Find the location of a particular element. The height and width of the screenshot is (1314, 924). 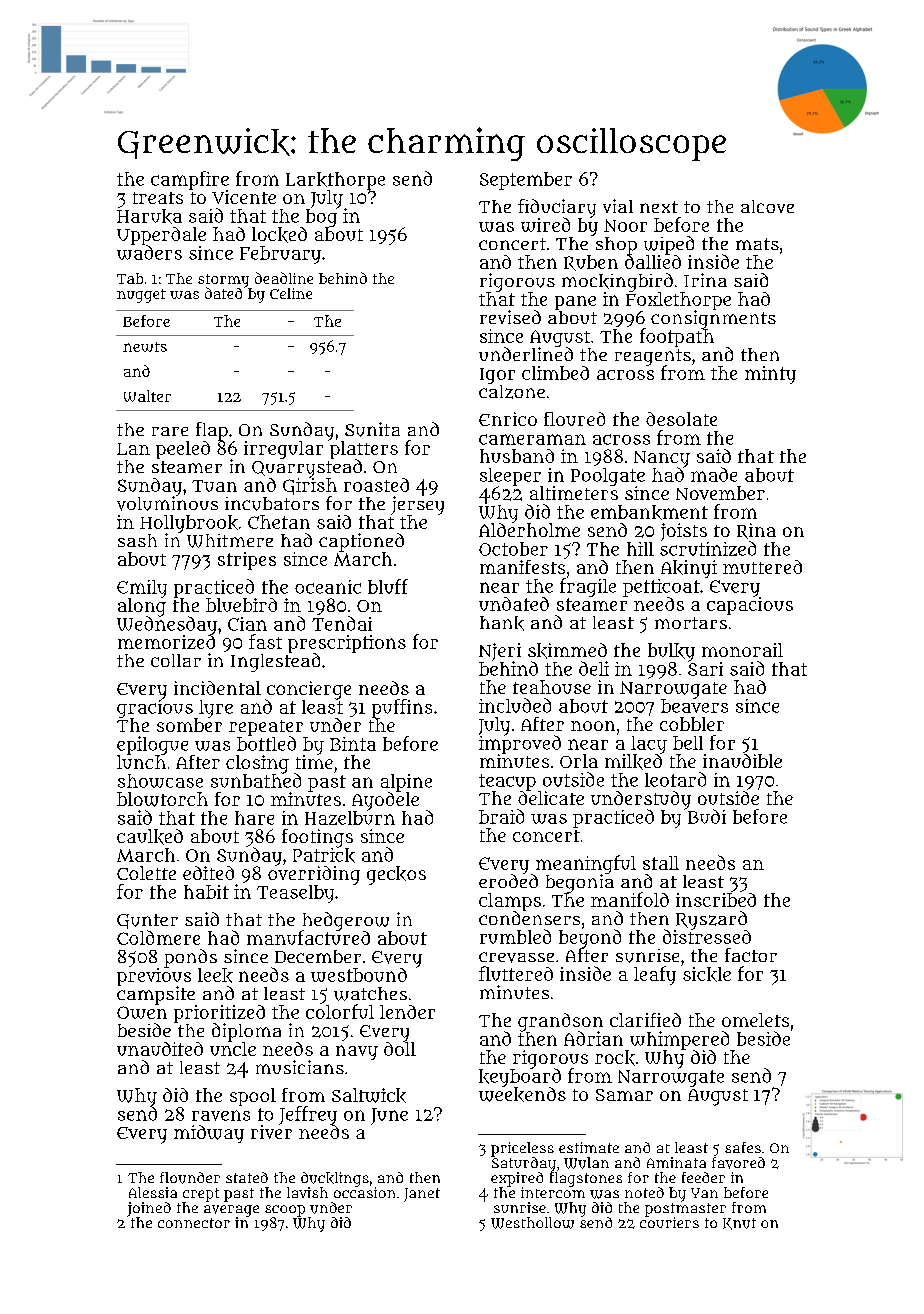

inaudible is located at coordinates (742, 761).
